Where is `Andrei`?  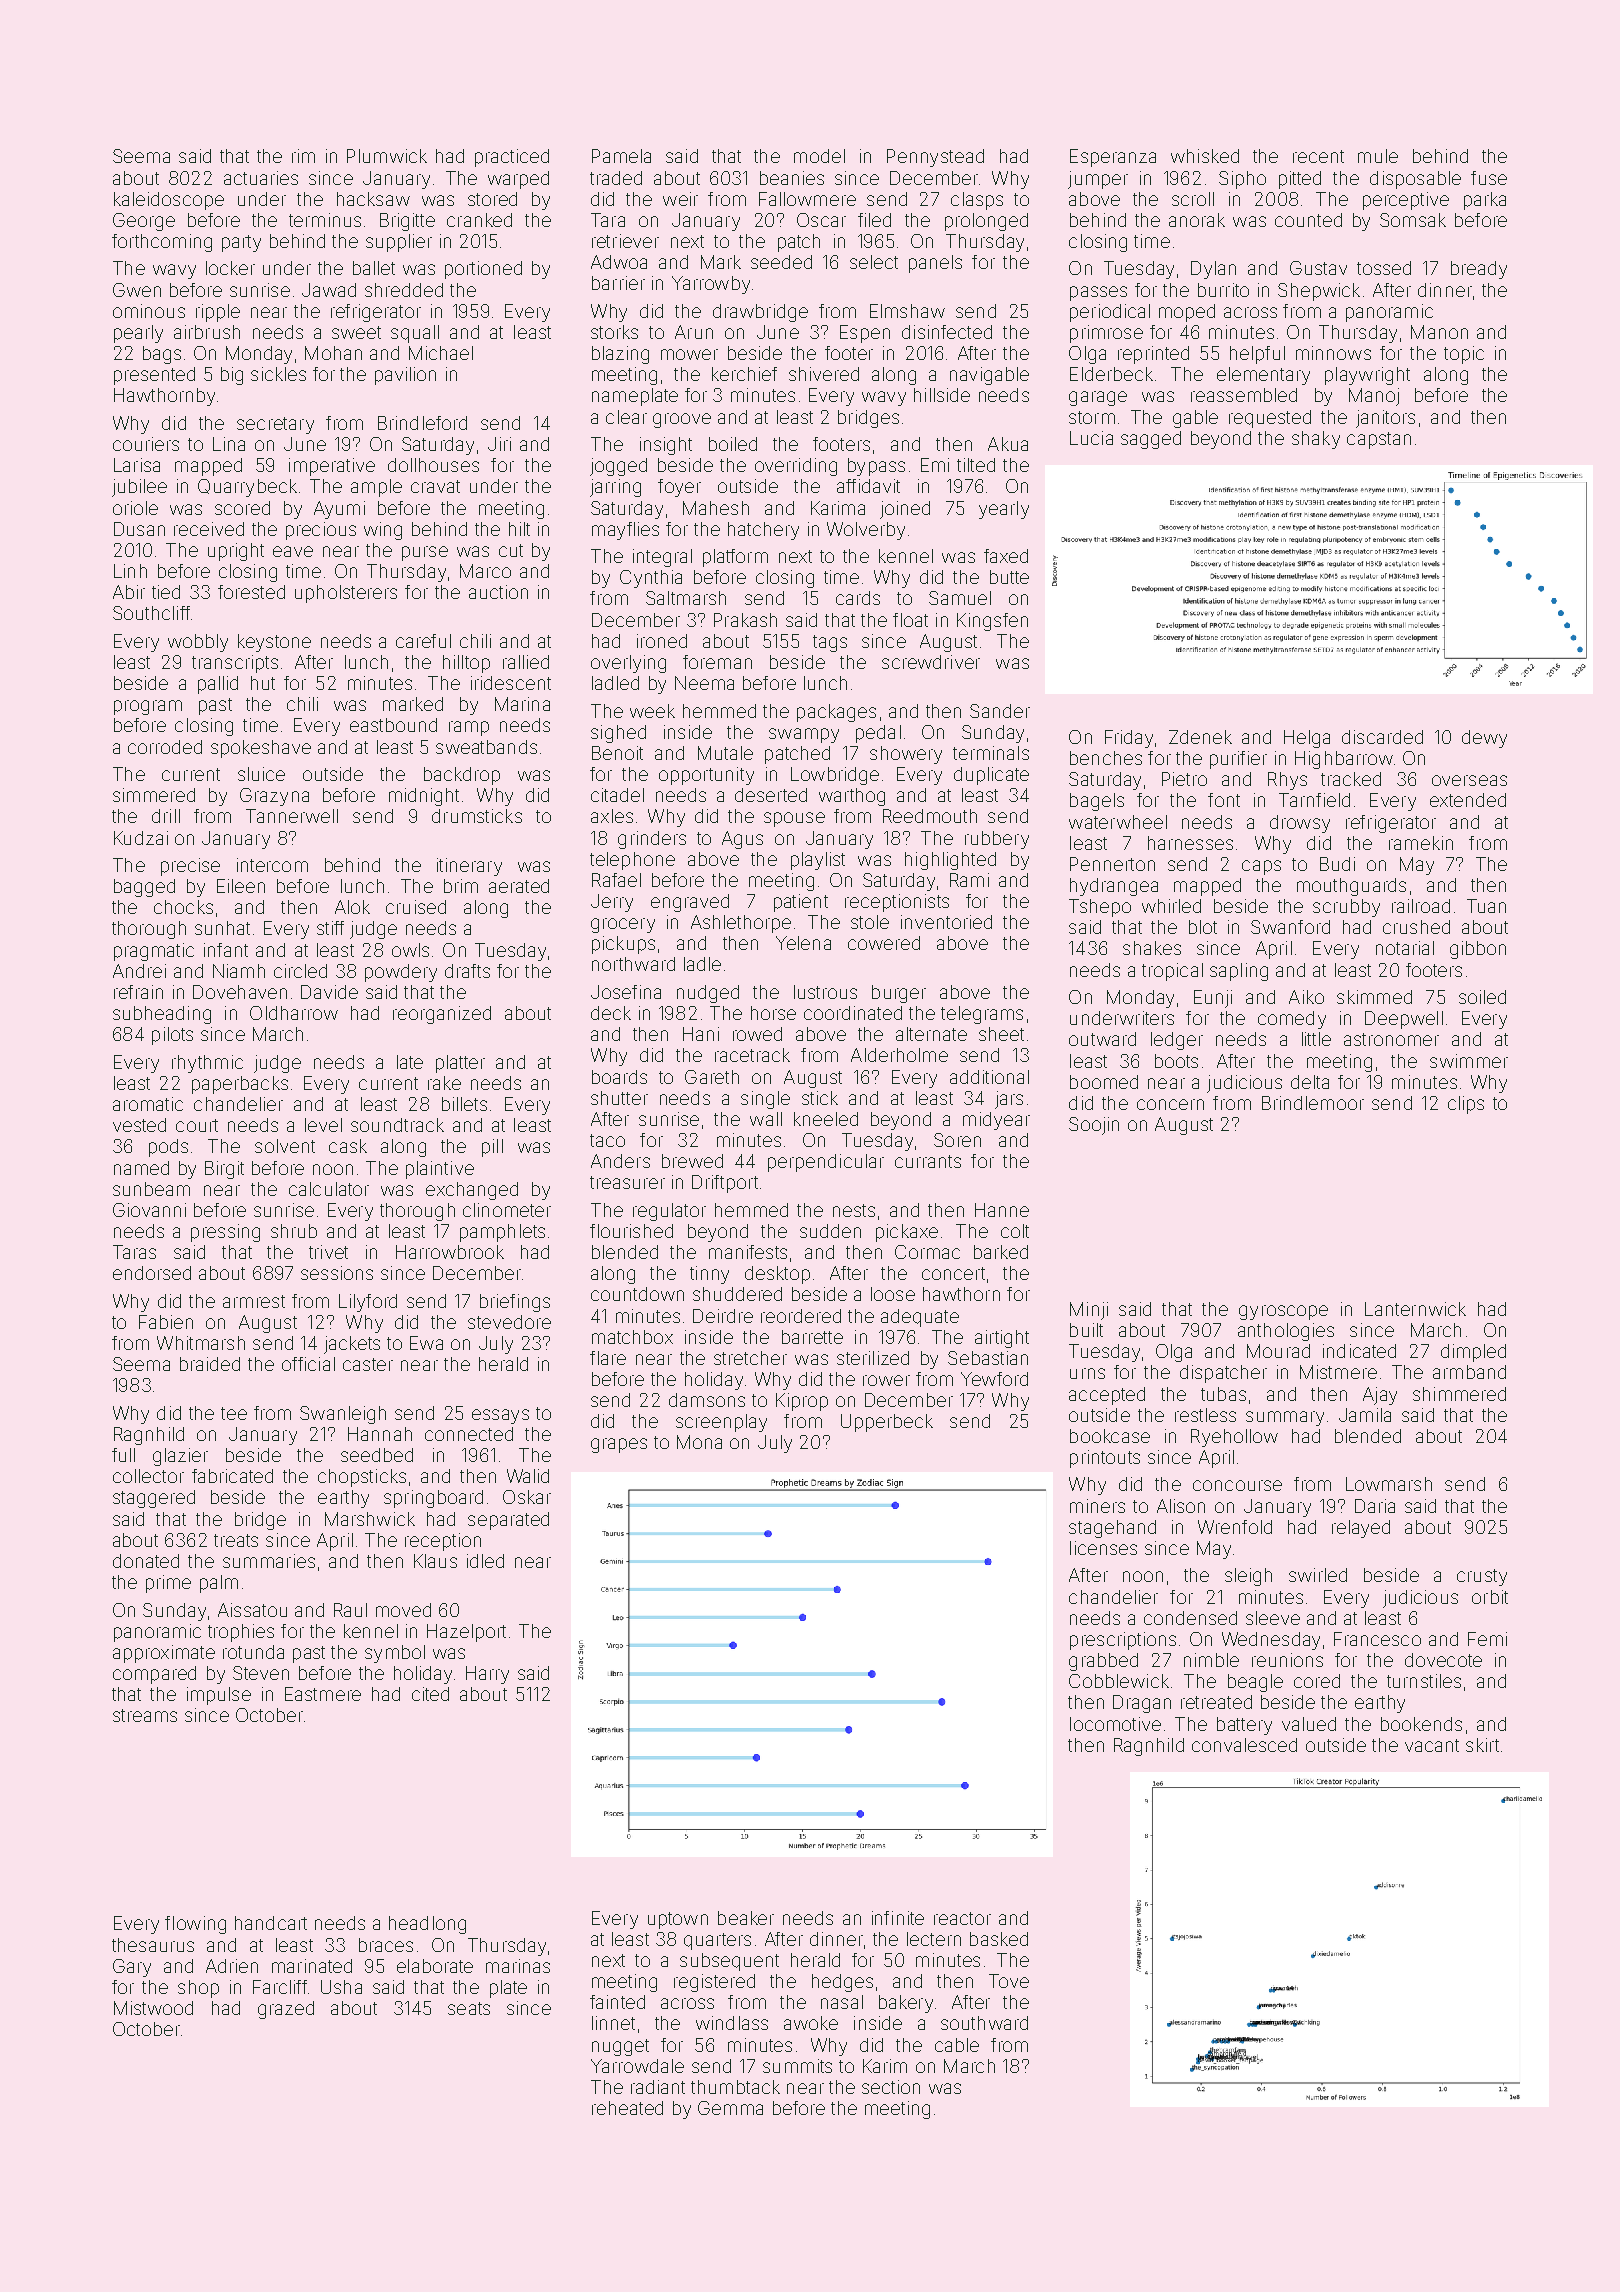
Andrei is located at coordinates (139, 971).
